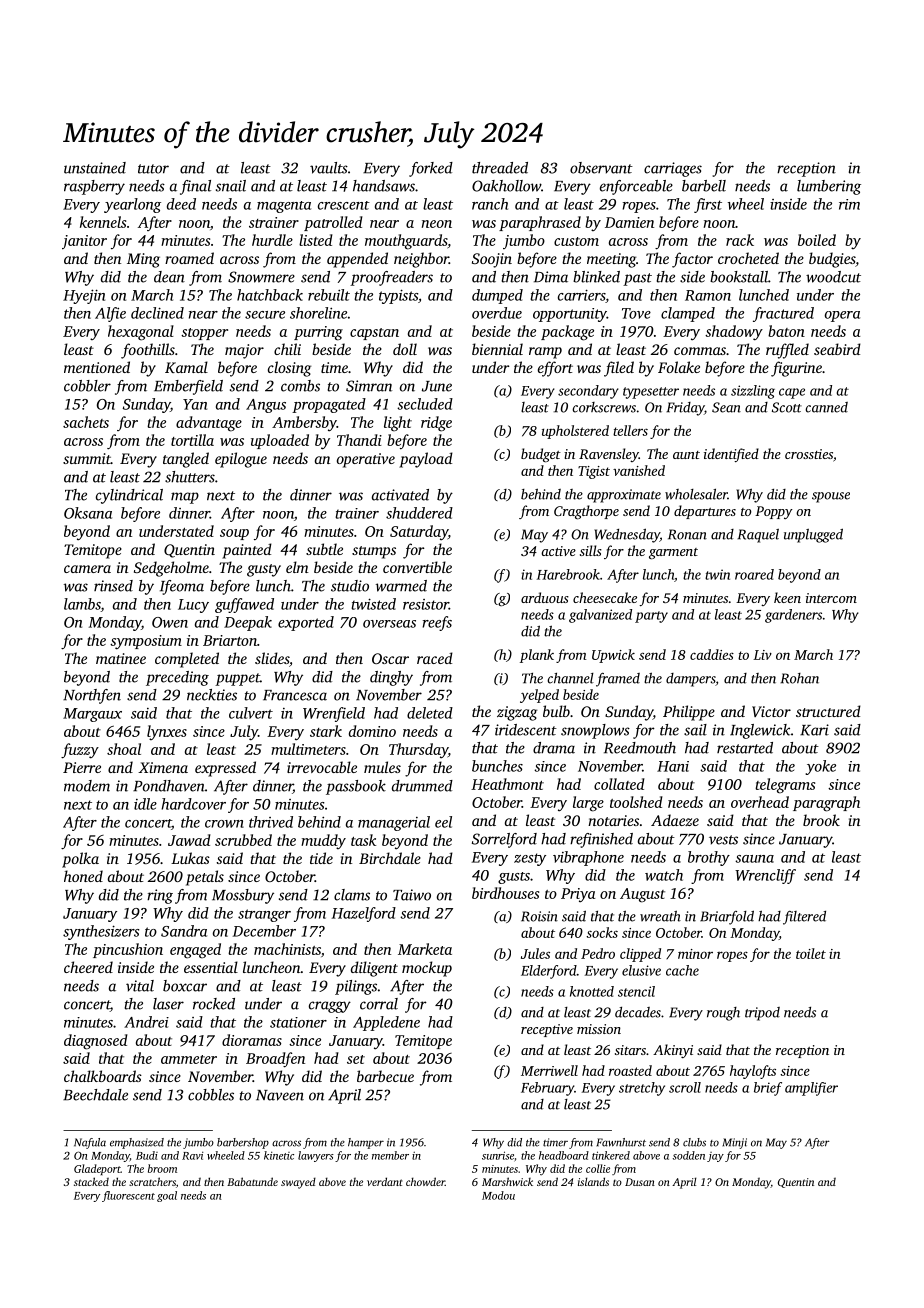  Describe the element at coordinates (673, 169) in the screenshot. I see `carriages` at that location.
